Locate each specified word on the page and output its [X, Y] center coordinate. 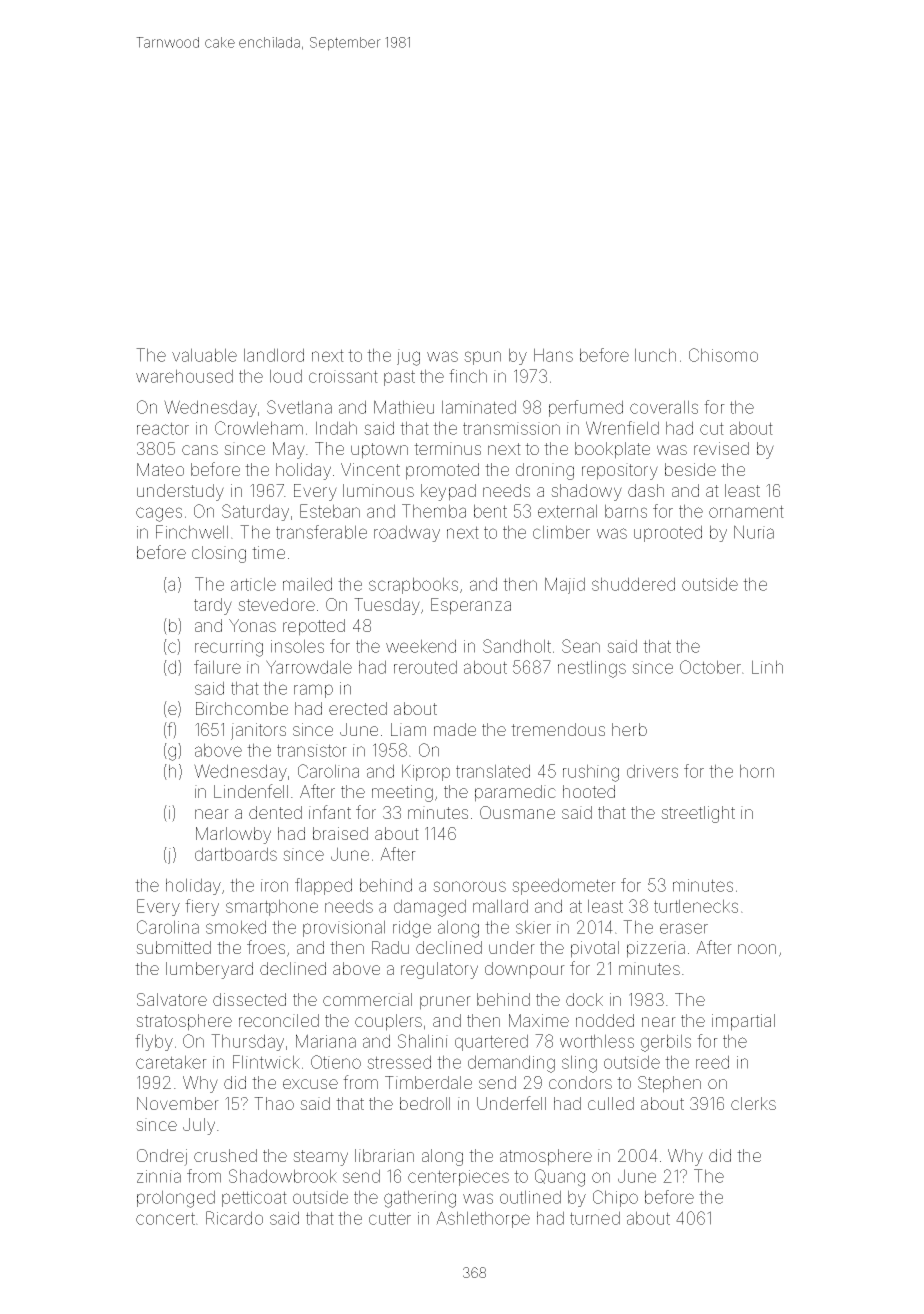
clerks [753, 1103]
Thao [274, 1103]
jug [408, 357]
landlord [274, 355]
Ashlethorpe [483, 1219]
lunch [655, 355]
